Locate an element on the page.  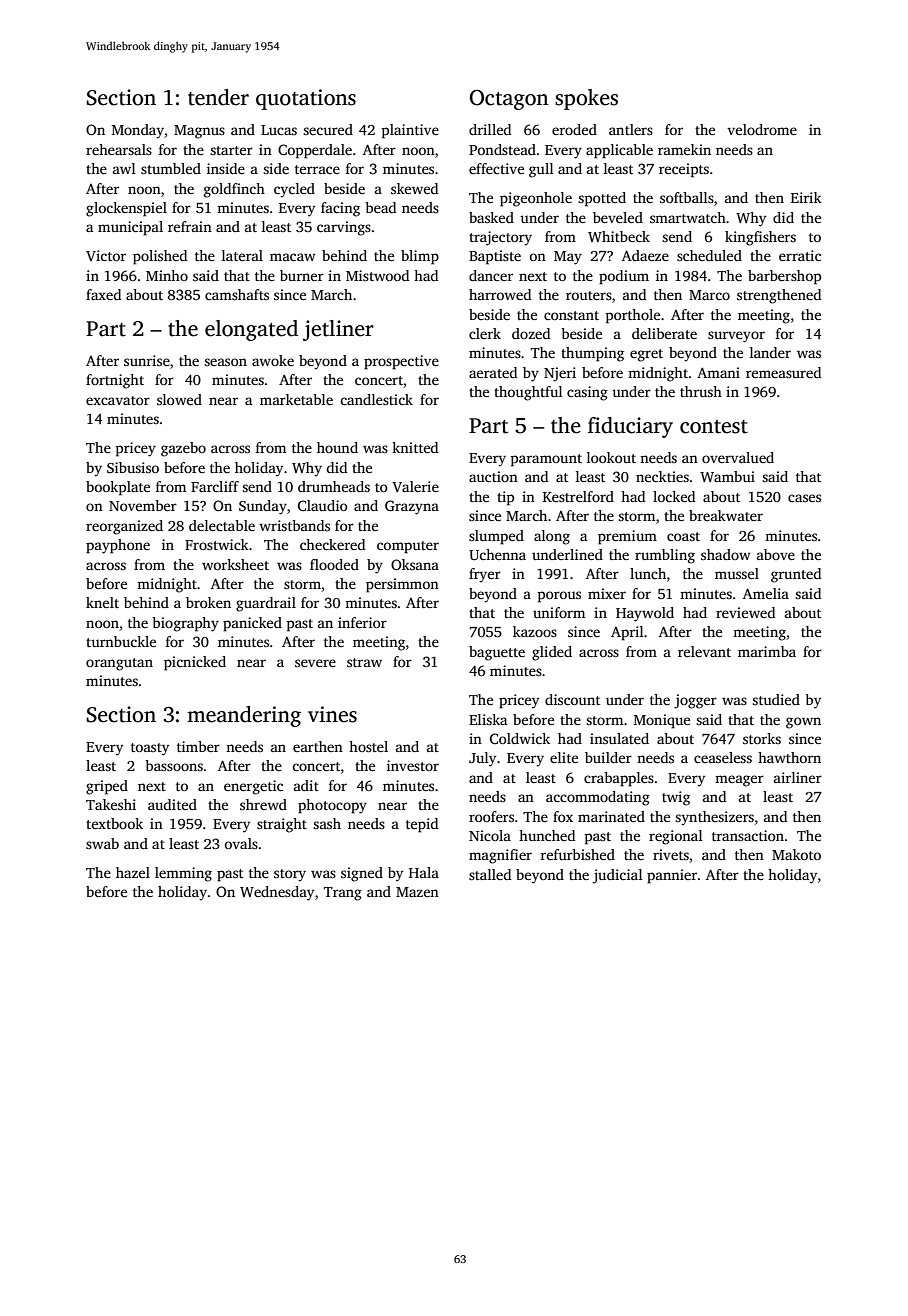
pannier is located at coordinates (672, 876).
